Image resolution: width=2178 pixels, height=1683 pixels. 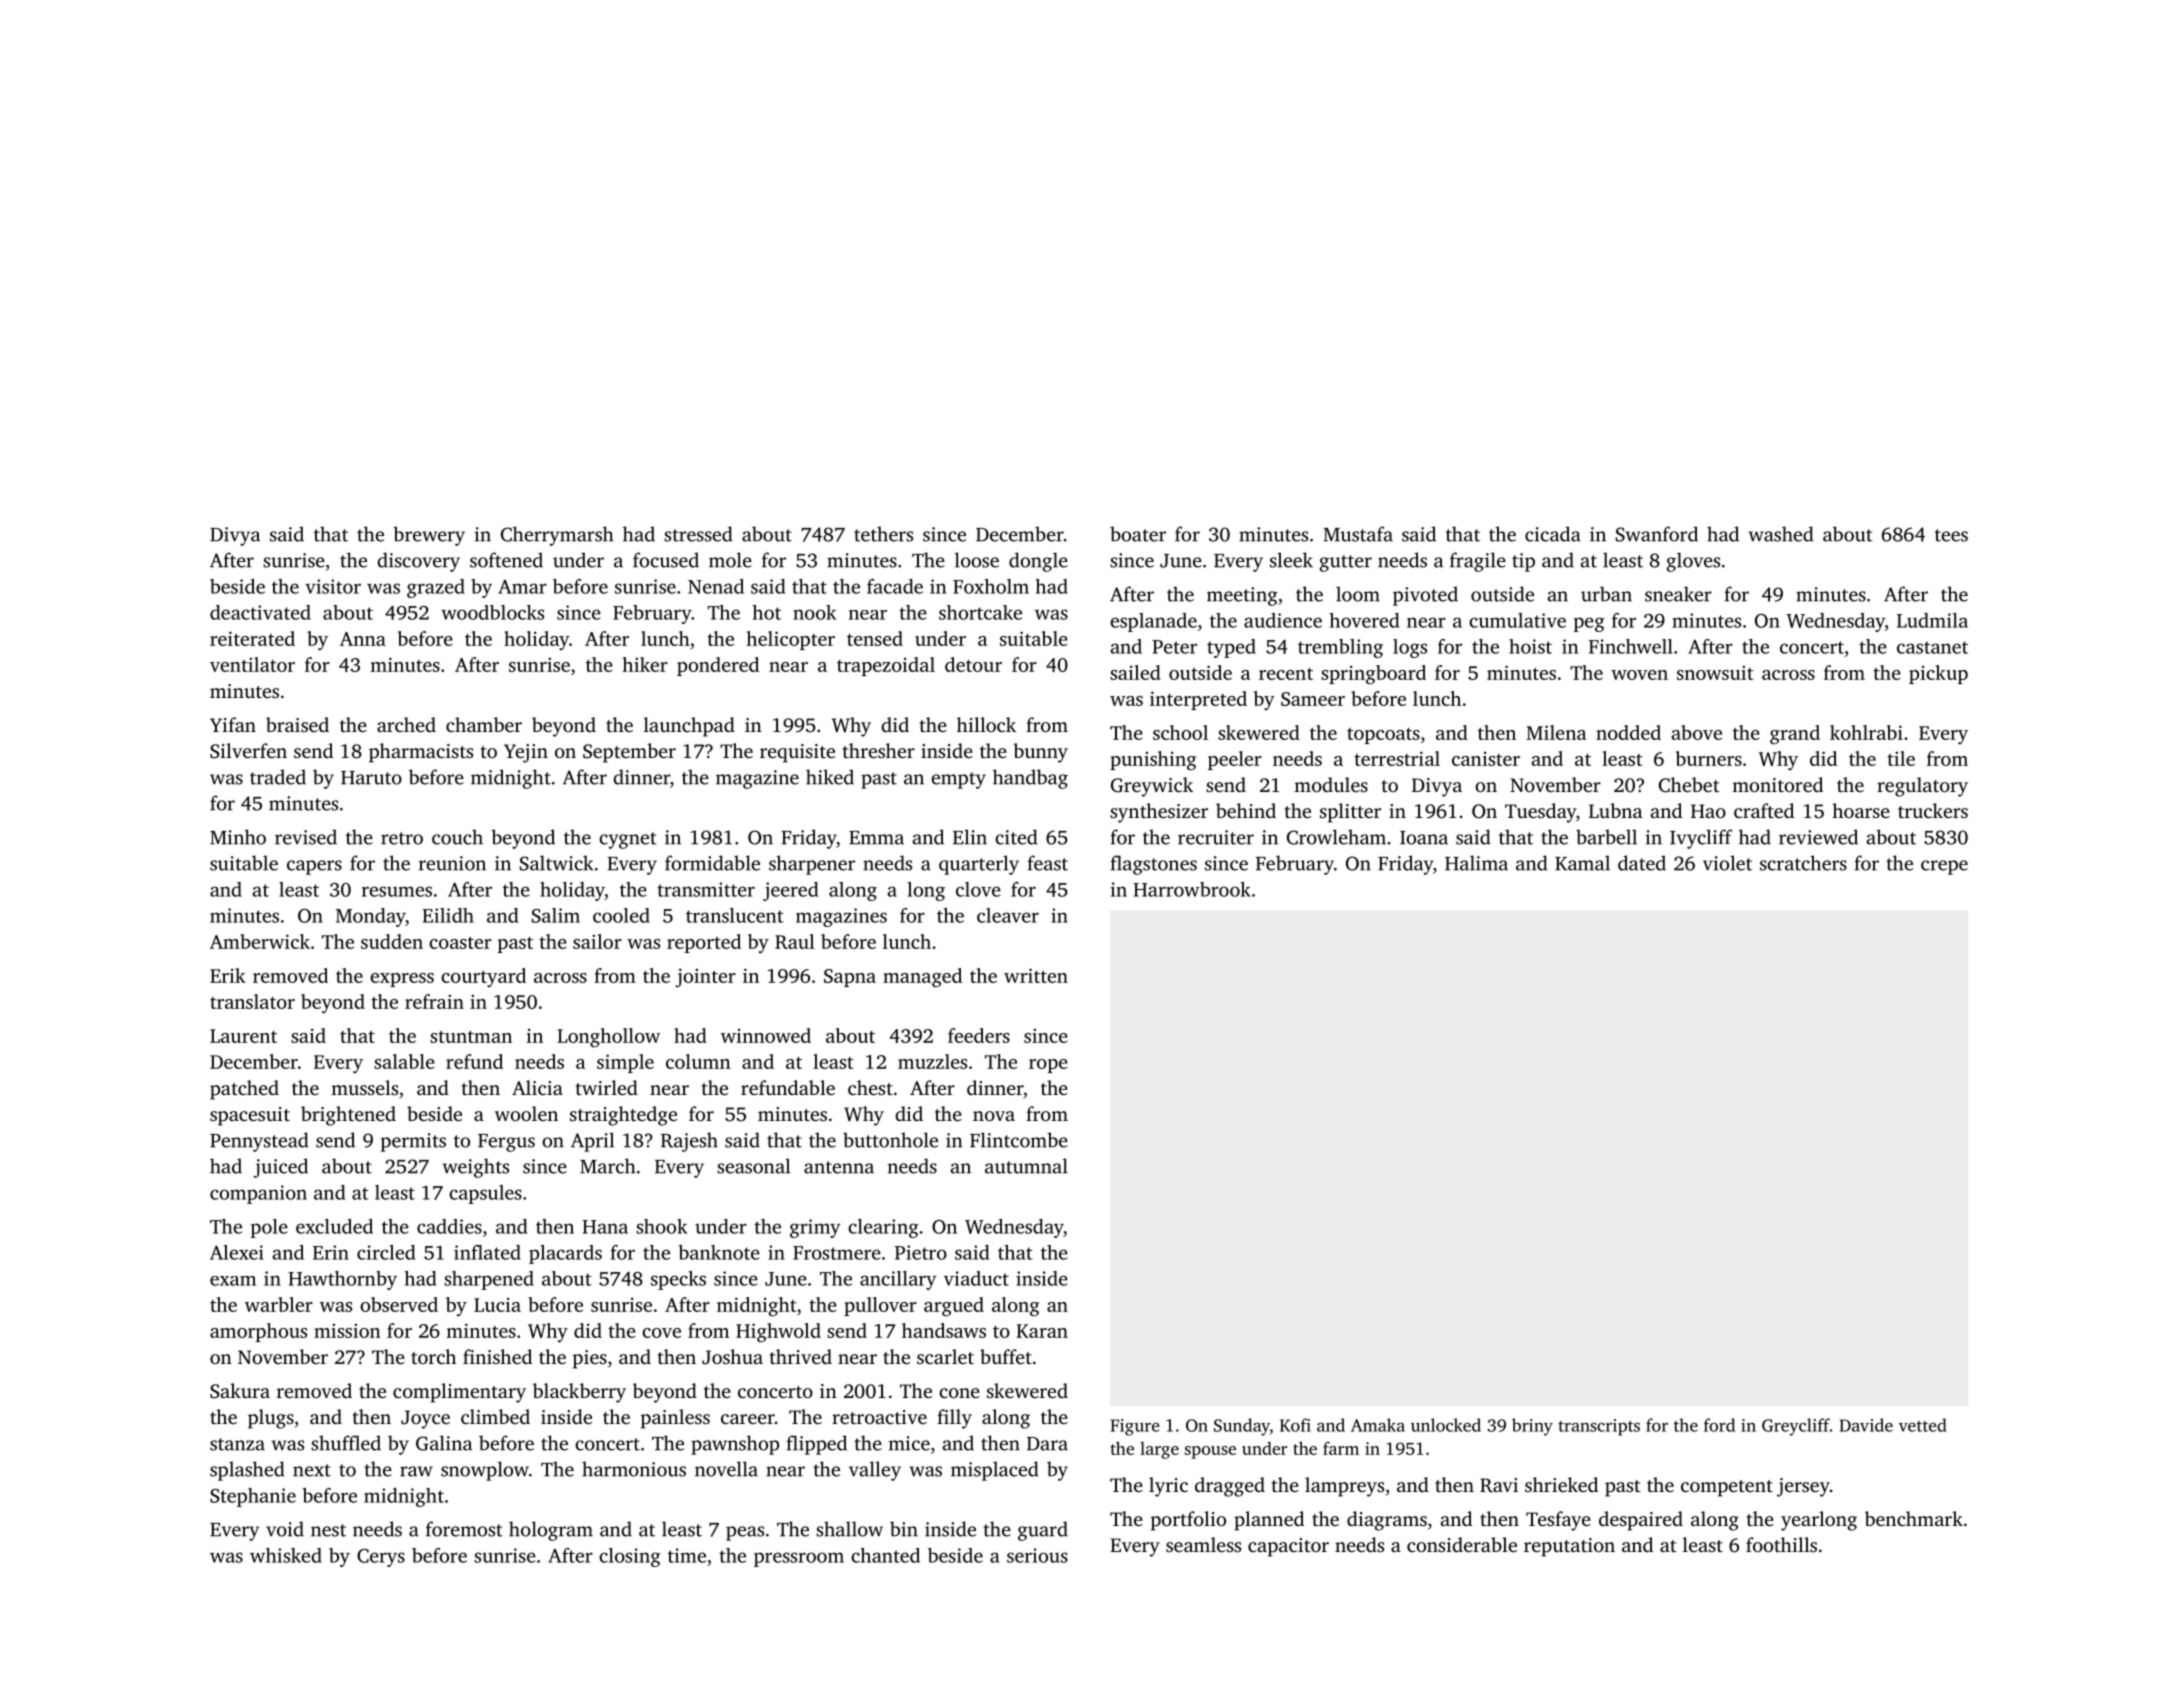 I want to click on novella, so click(x=726, y=1469).
